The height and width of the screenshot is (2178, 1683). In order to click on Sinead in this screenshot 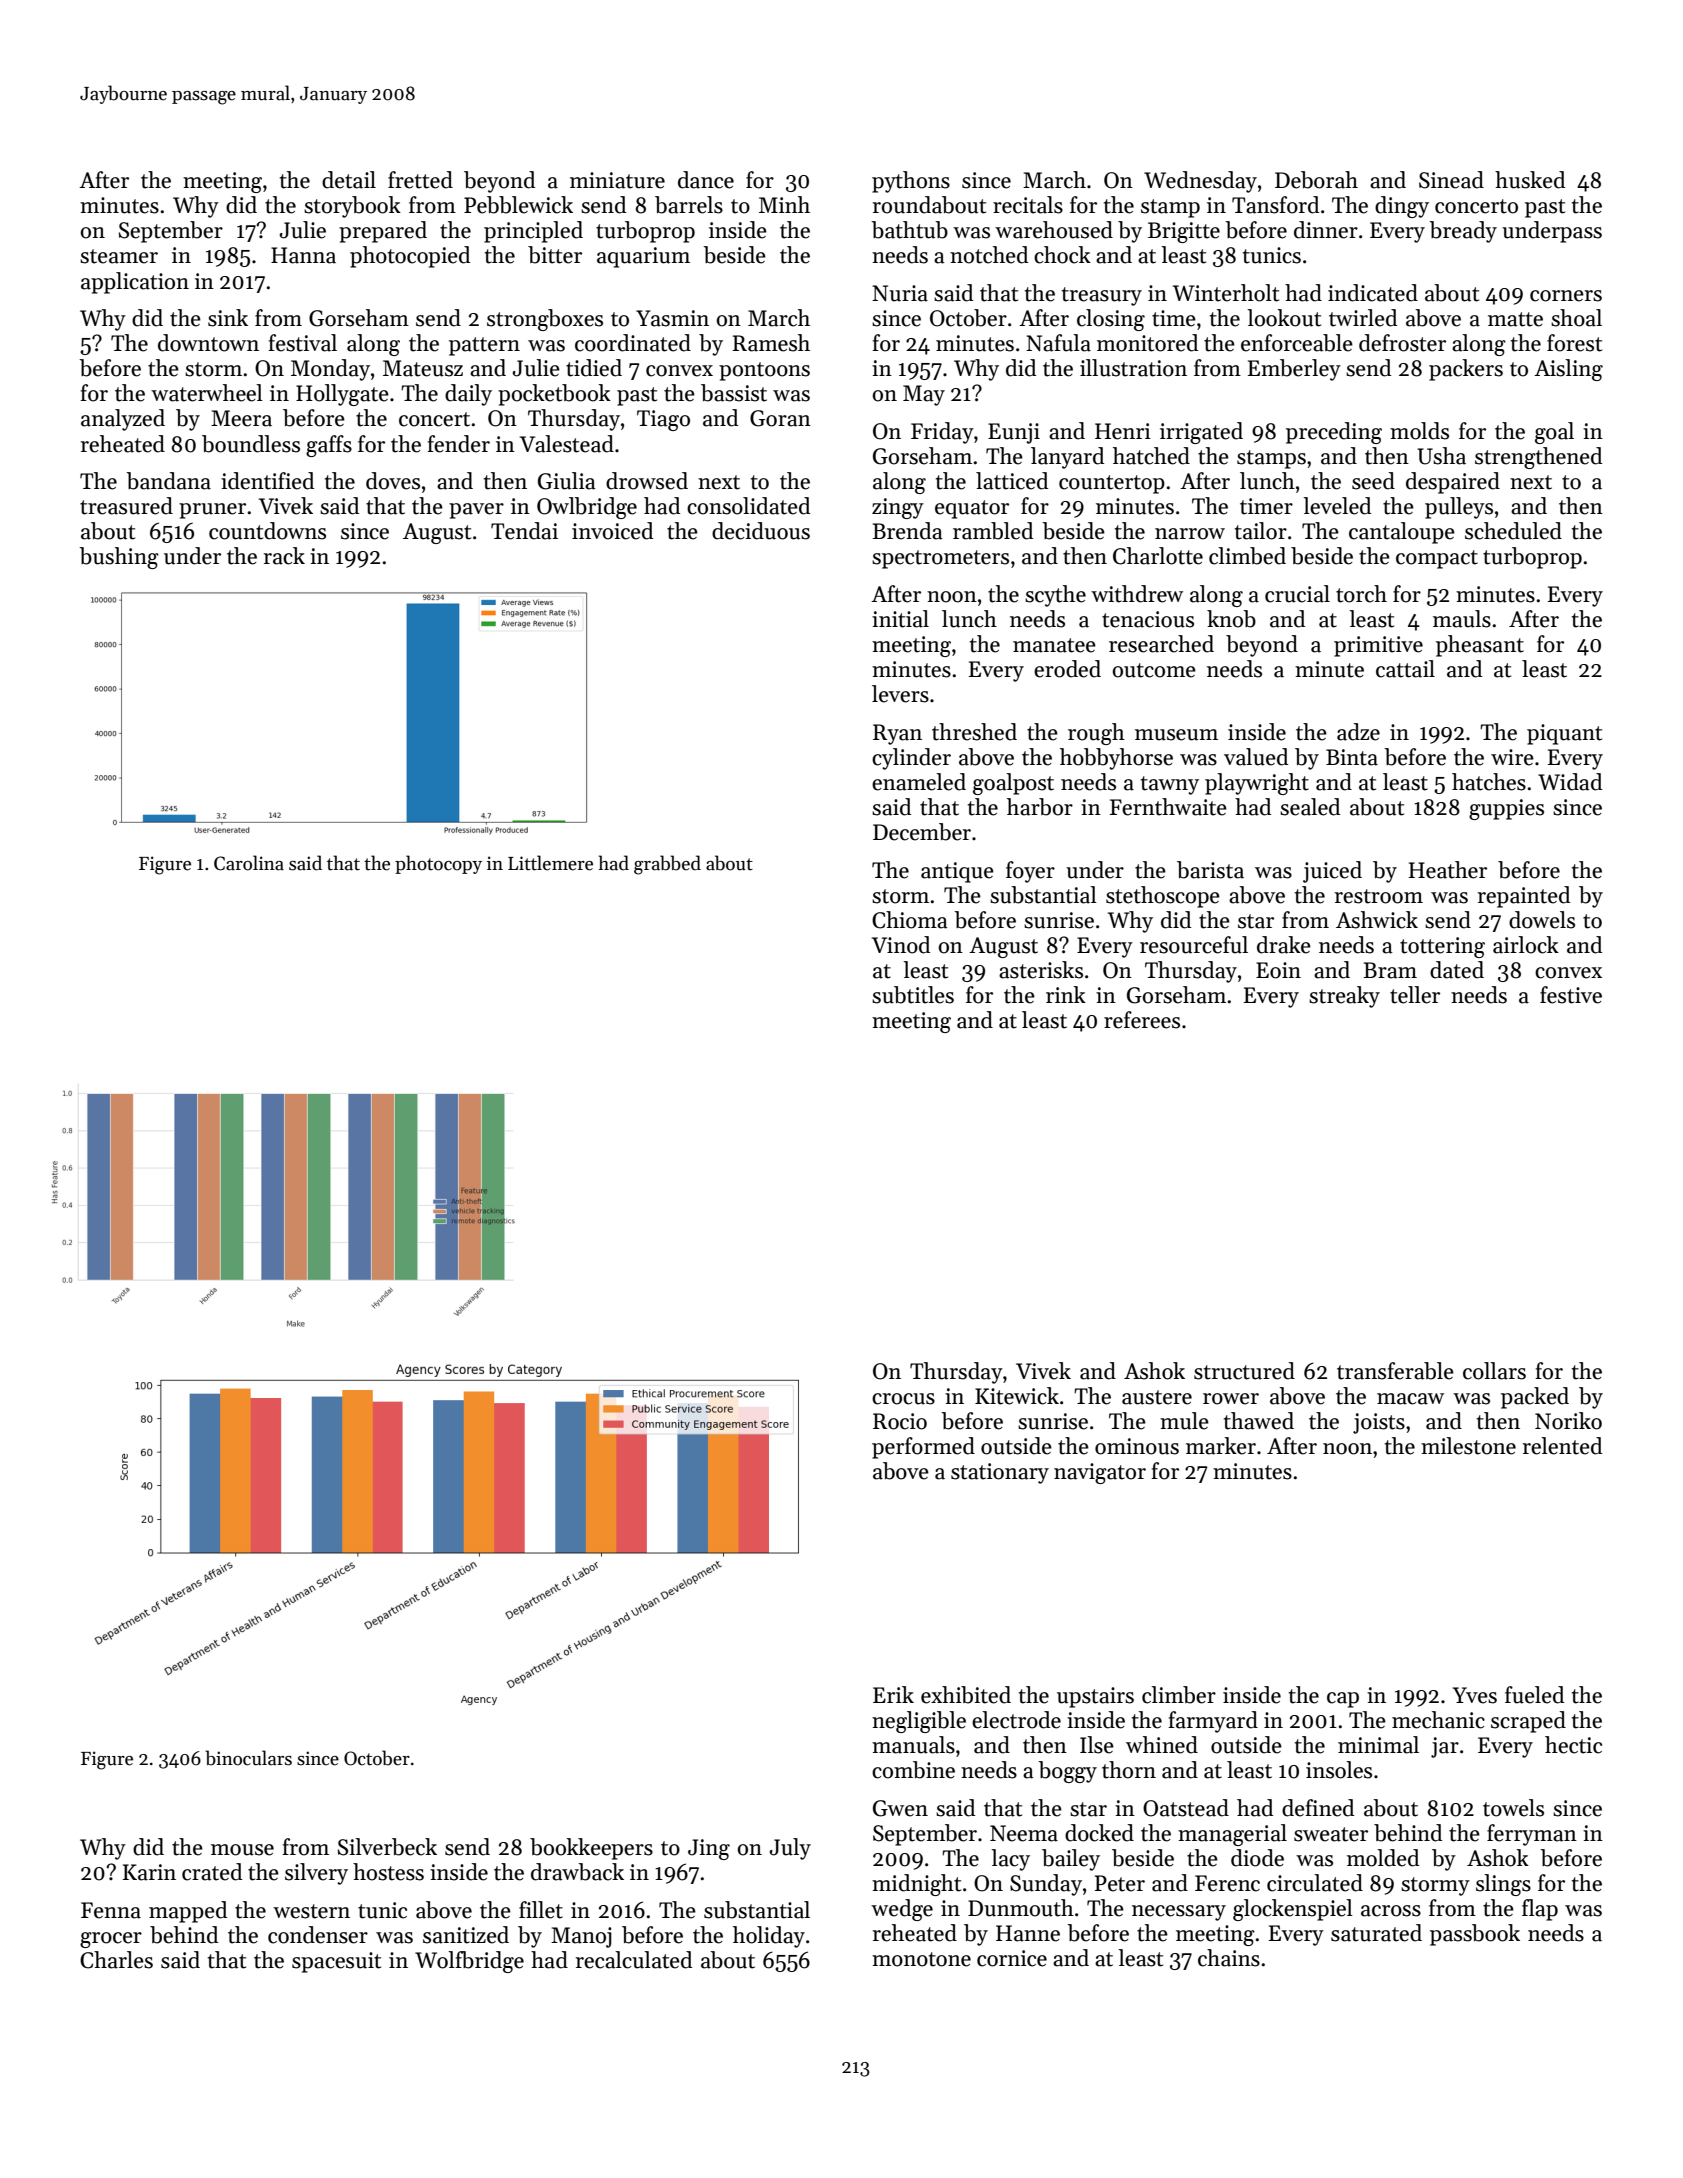, I will do `click(1451, 180)`.
